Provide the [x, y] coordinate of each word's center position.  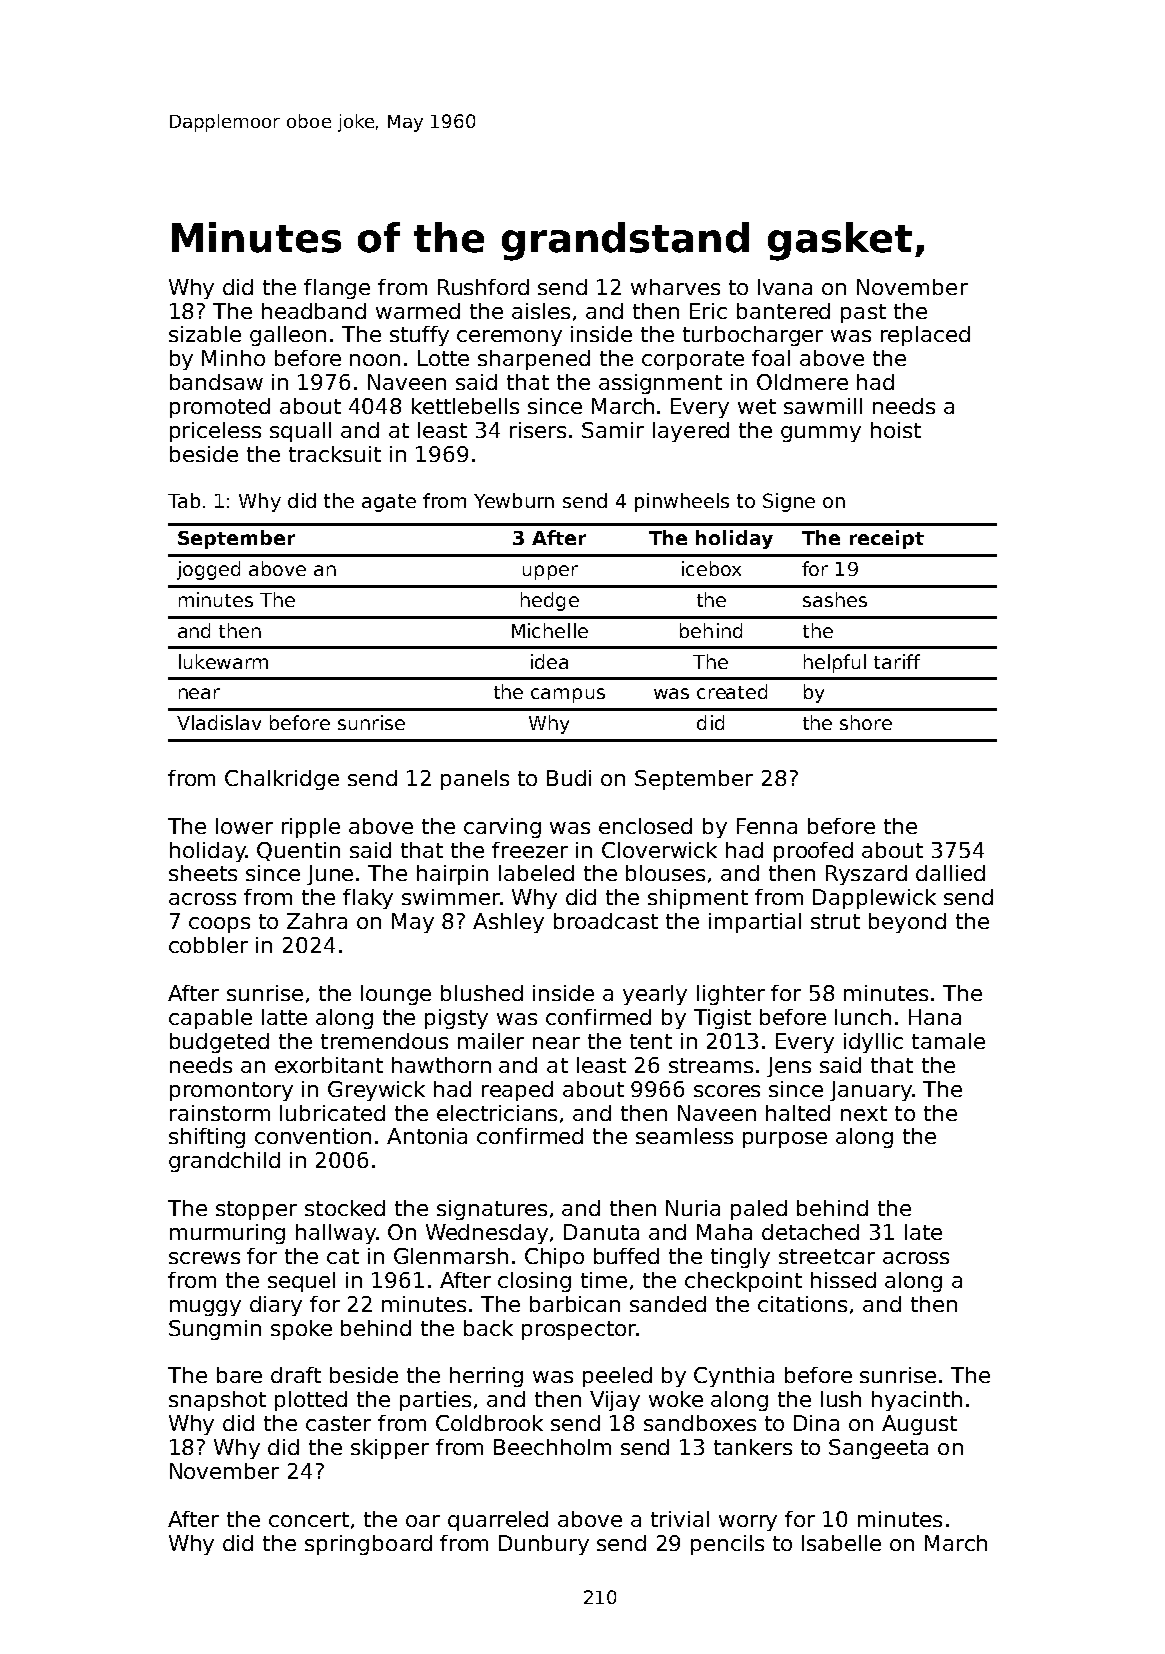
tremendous [384, 1041]
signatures [492, 1210]
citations [802, 1304]
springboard [368, 1545]
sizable [205, 334]
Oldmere [802, 382]
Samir [613, 430]
